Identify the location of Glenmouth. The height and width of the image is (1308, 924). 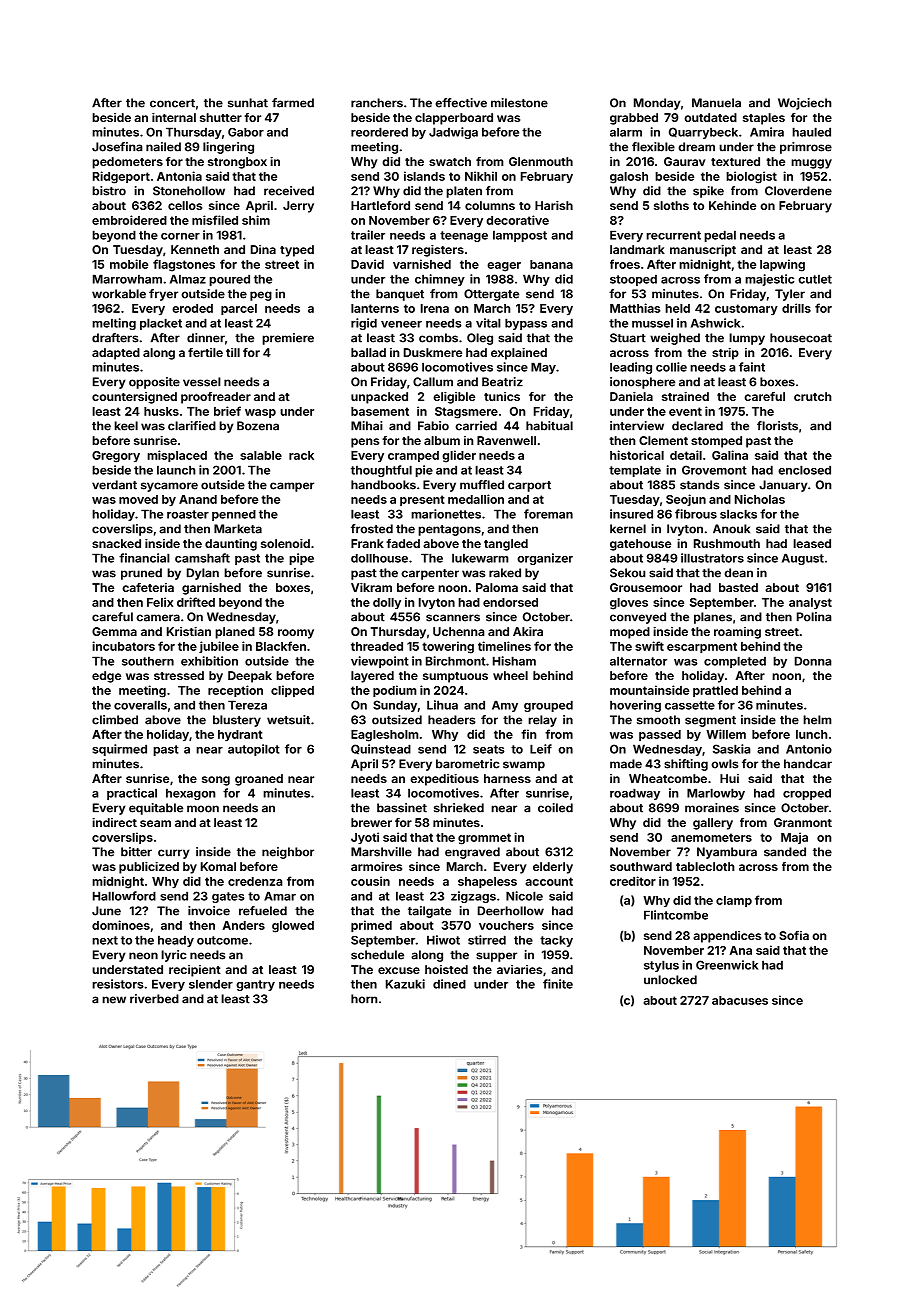
(541, 161).
